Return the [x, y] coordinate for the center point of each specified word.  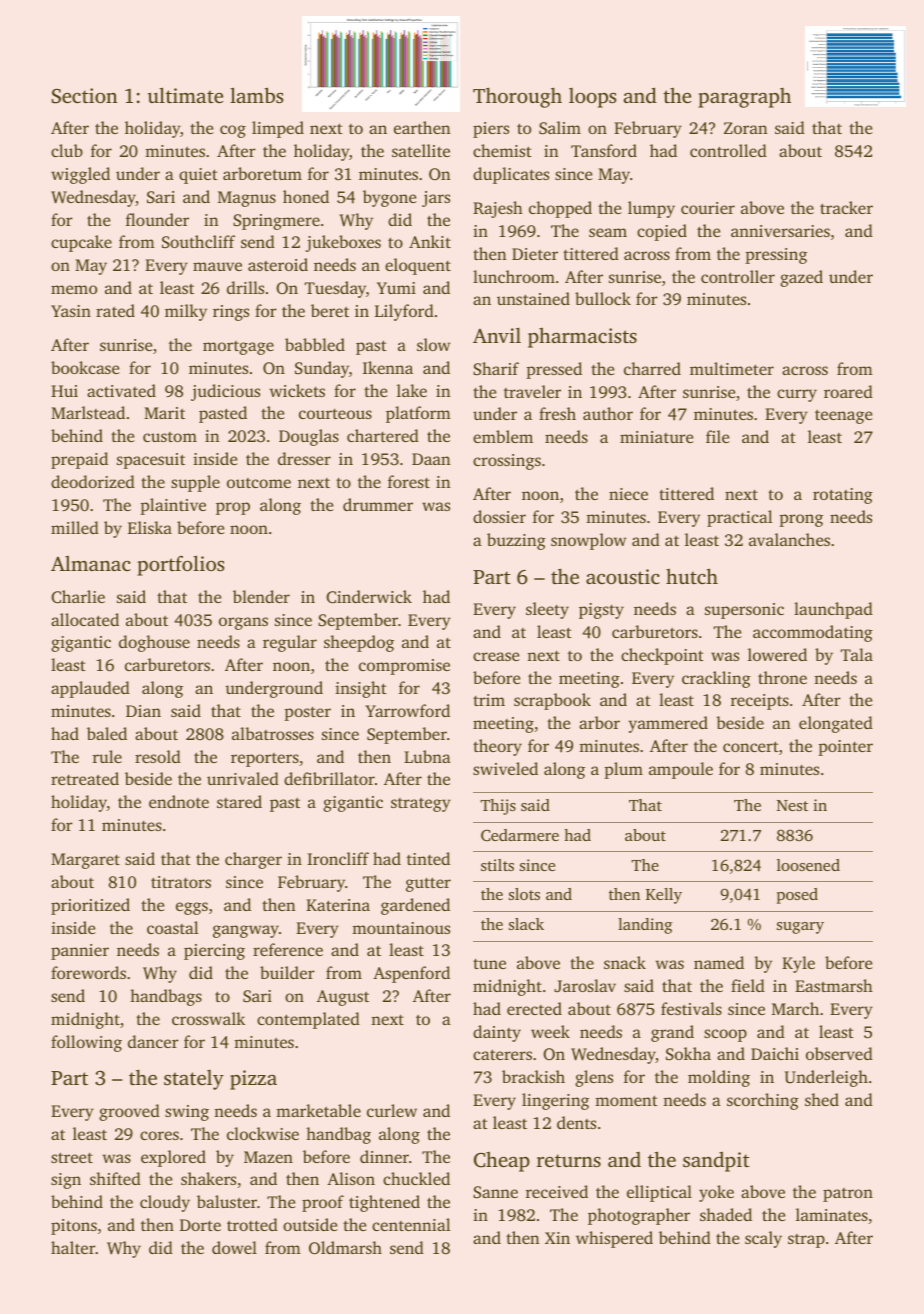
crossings [507, 462]
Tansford [604, 150]
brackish [533, 1076]
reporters [265, 760]
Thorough [517, 97]
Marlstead [88, 412]
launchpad [833, 610]
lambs [256, 95]
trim [489, 700]
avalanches [789, 539]
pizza [253, 1080]
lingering [555, 1101]
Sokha [688, 1053]
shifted [115, 1178]
